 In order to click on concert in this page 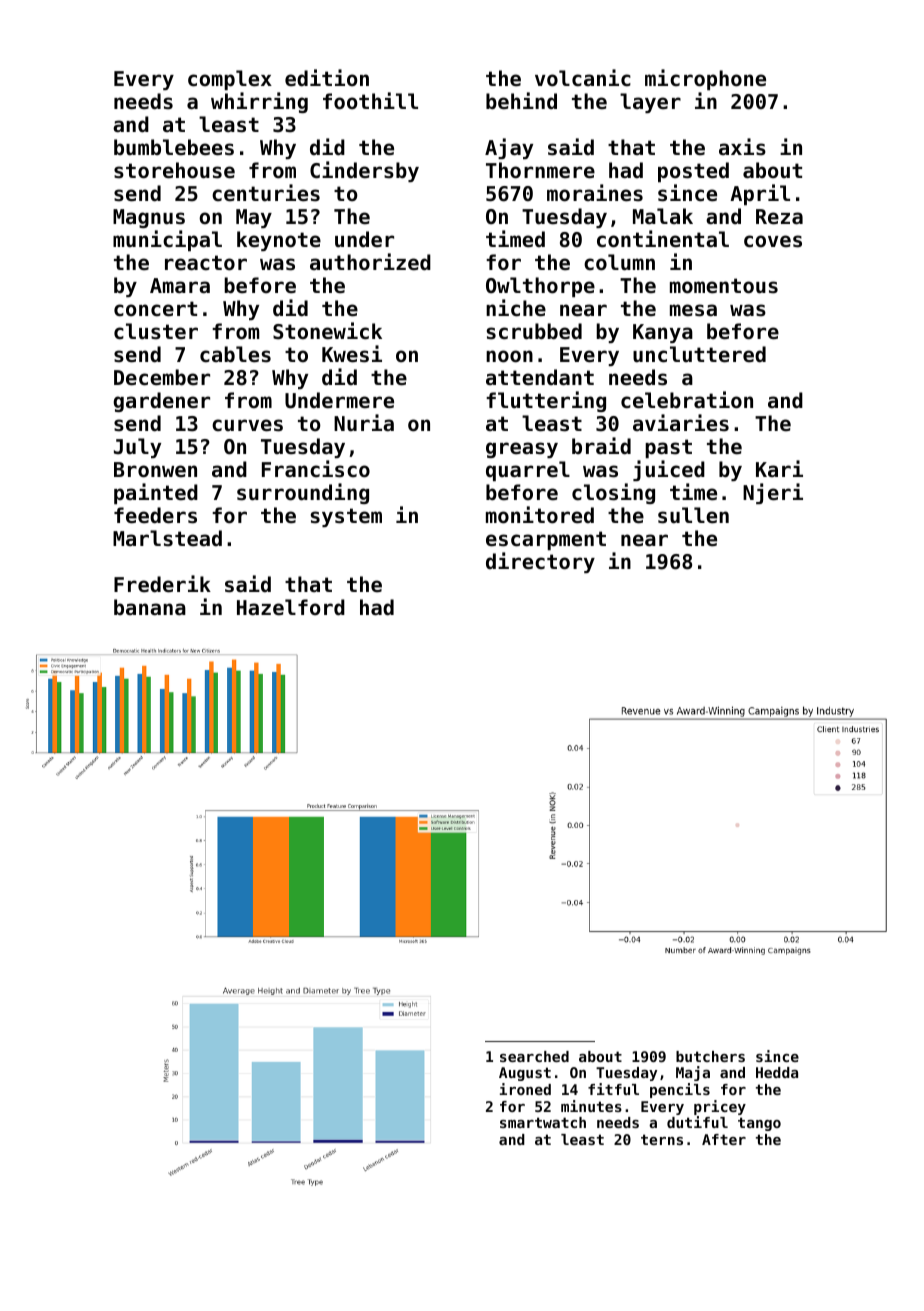, I will do `click(155, 309)`.
